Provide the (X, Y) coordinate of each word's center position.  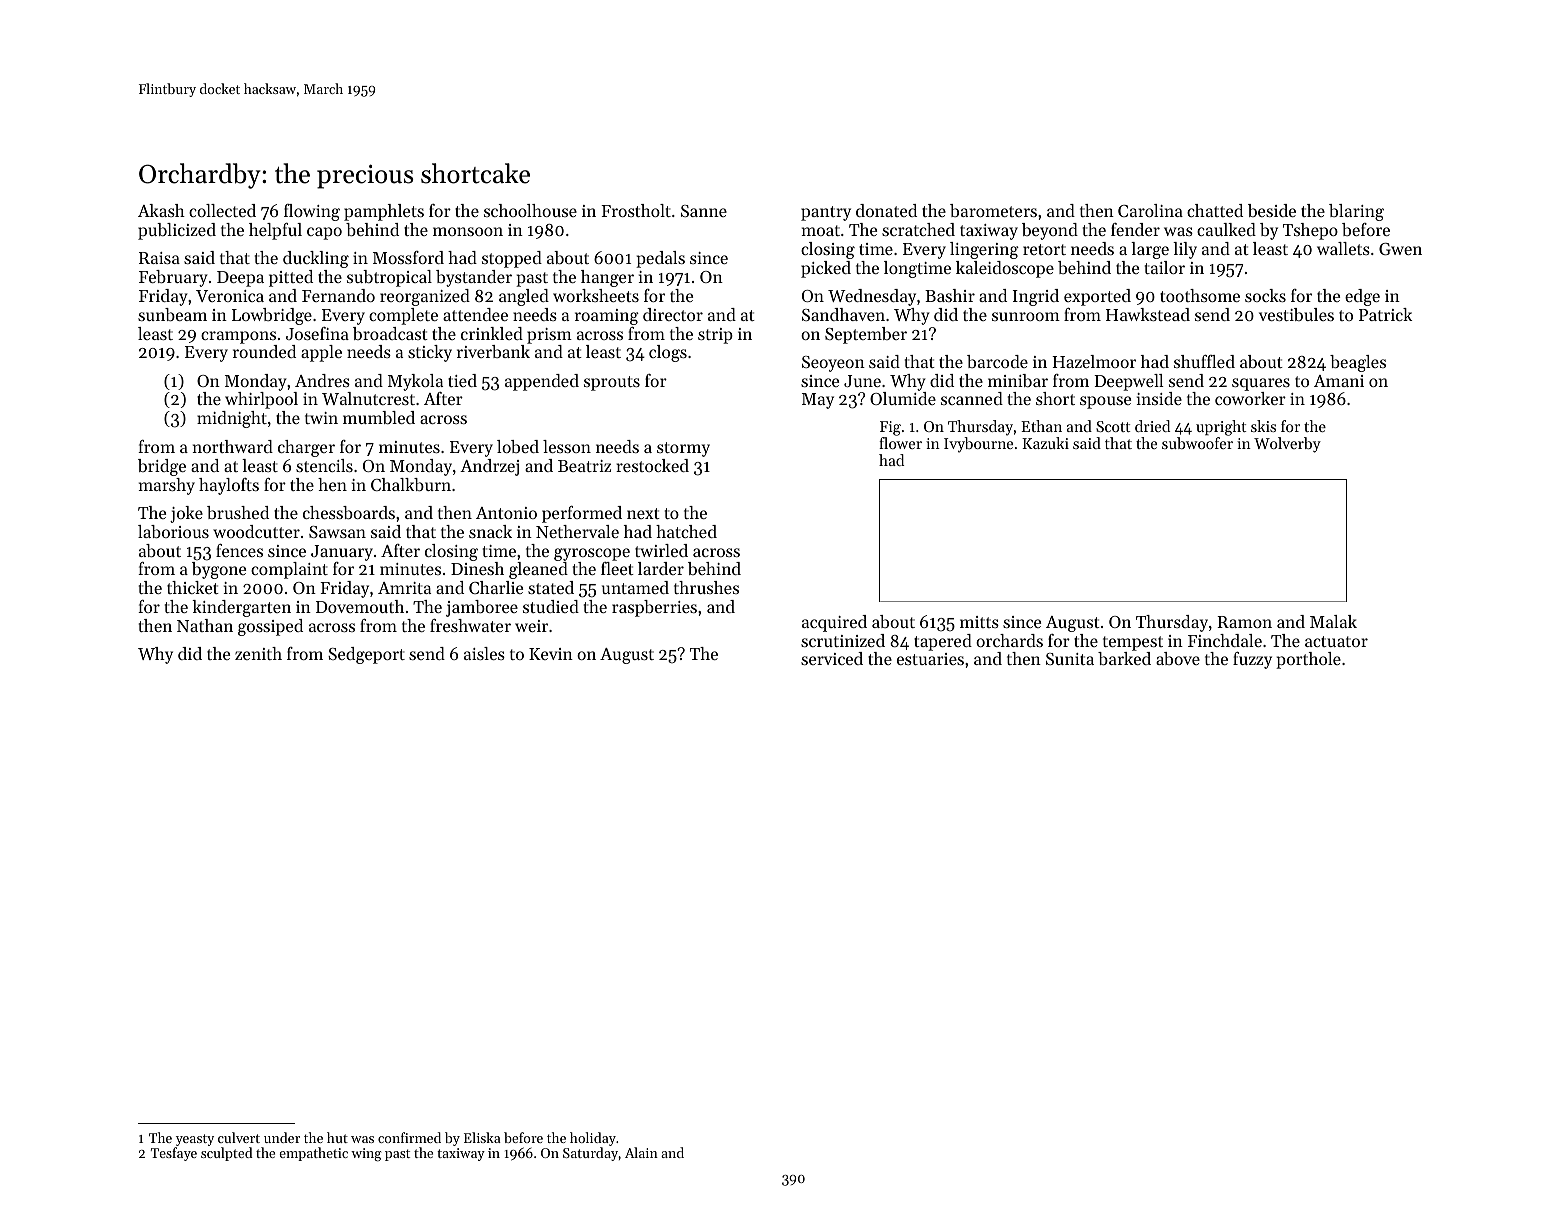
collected (222, 210)
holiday (593, 1139)
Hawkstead (1148, 314)
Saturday (590, 1154)
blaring (1356, 212)
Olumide (903, 398)
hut (337, 1137)
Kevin (551, 654)
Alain (641, 1152)
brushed (238, 512)
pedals (660, 259)
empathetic (313, 1154)
